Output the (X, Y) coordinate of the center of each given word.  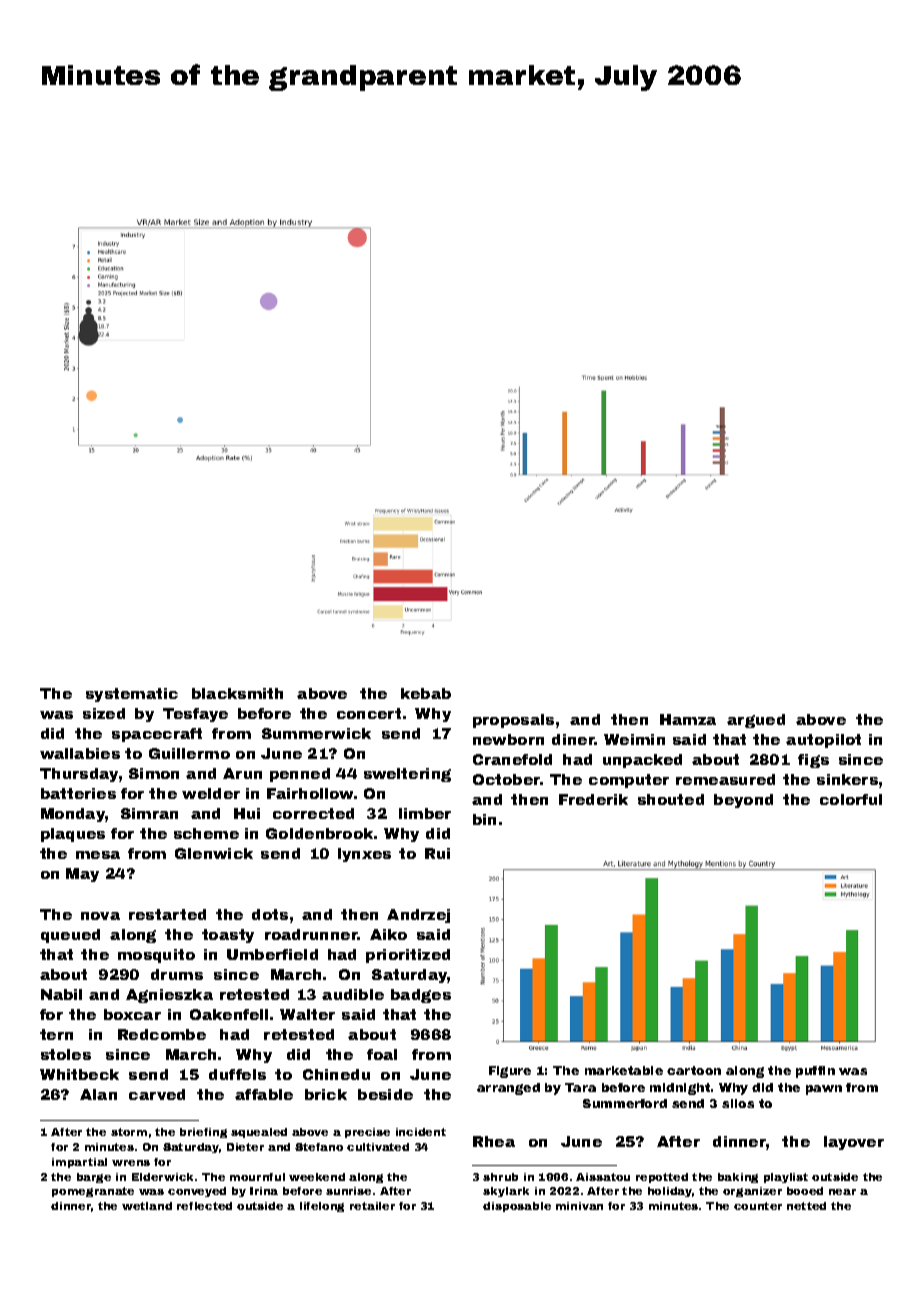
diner (573, 739)
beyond (743, 801)
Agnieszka (169, 996)
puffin (815, 1072)
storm (129, 1132)
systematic (132, 695)
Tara (580, 1087)
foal (382, 1054)
